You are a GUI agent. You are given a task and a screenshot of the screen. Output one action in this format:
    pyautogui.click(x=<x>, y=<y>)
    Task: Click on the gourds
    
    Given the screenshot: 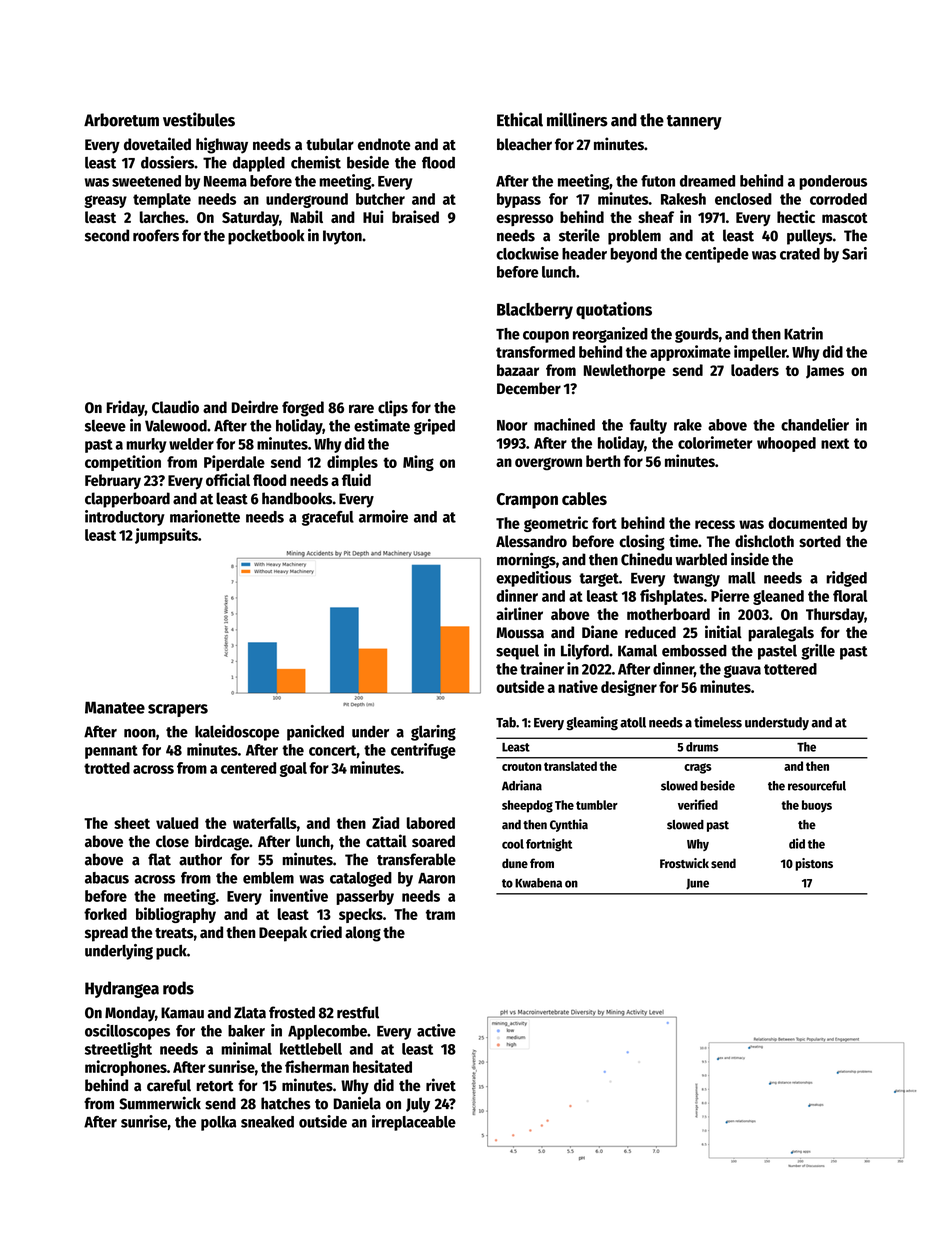 What is the action you would take?
    pyautogui.click(x=697, y=335)
